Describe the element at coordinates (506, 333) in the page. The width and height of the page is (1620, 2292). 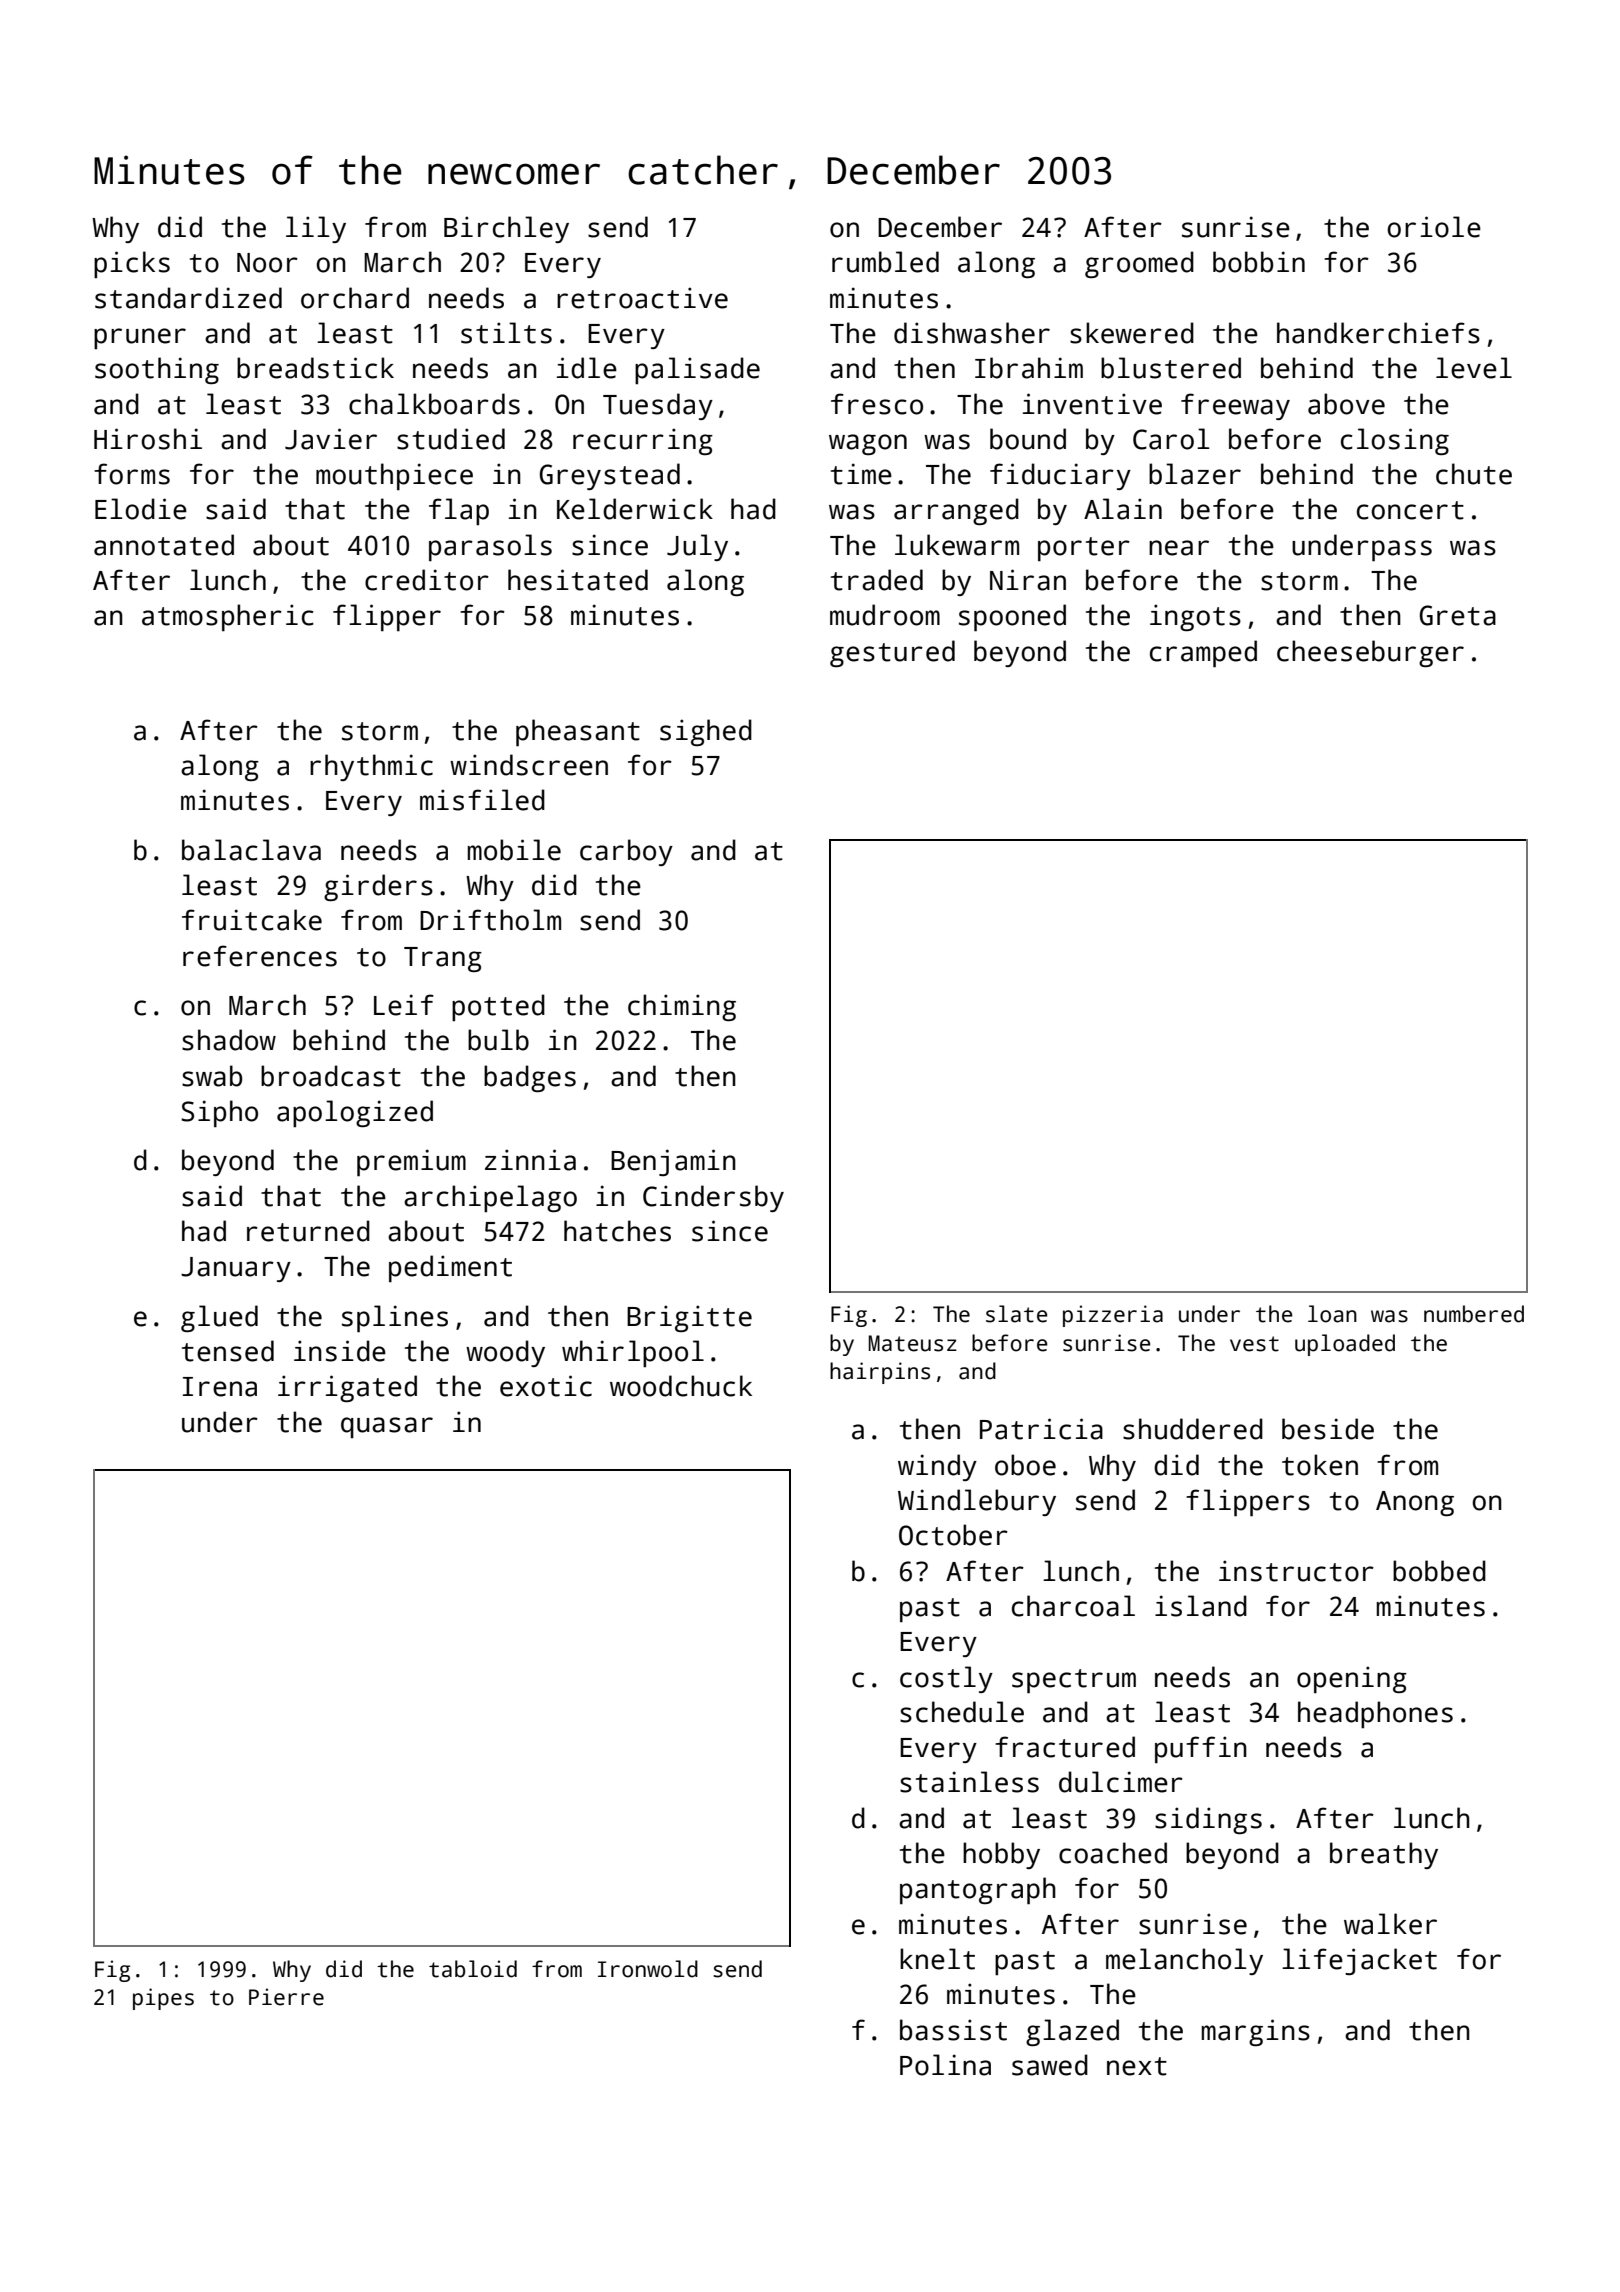
I see `stilts` at that location.
